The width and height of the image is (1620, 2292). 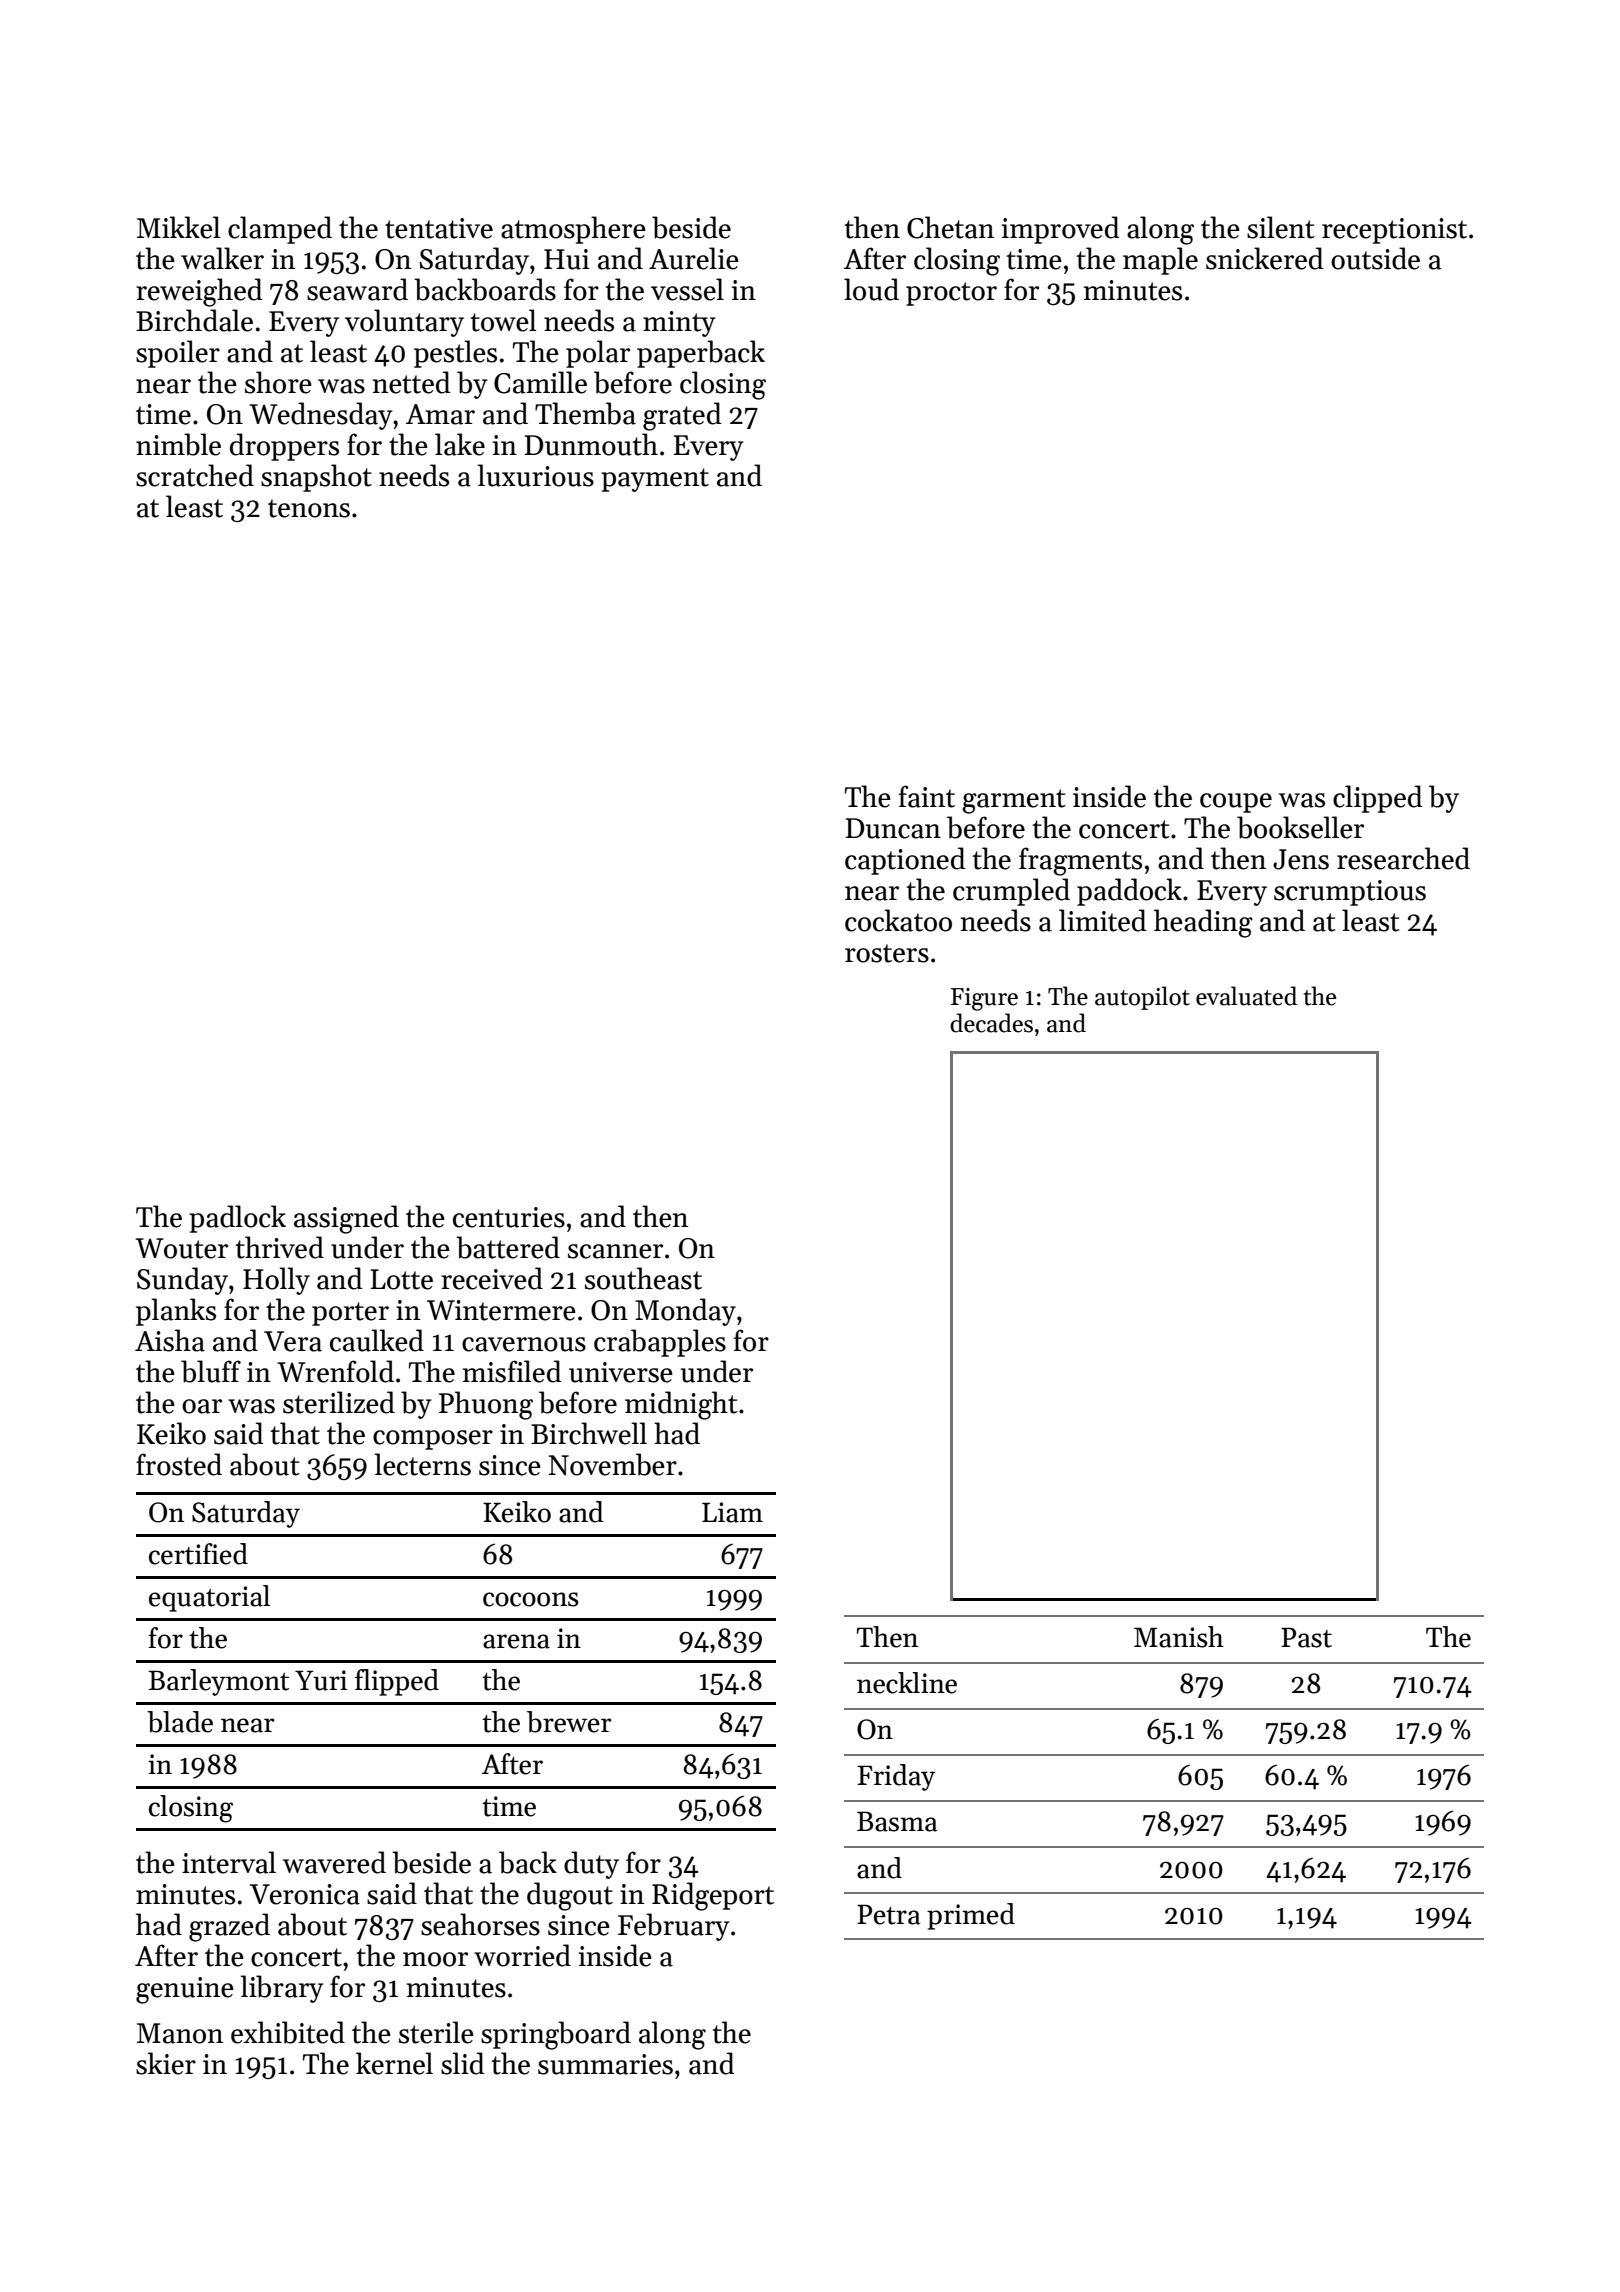 I want to click on padlock, so click(x=237, y=1219).
